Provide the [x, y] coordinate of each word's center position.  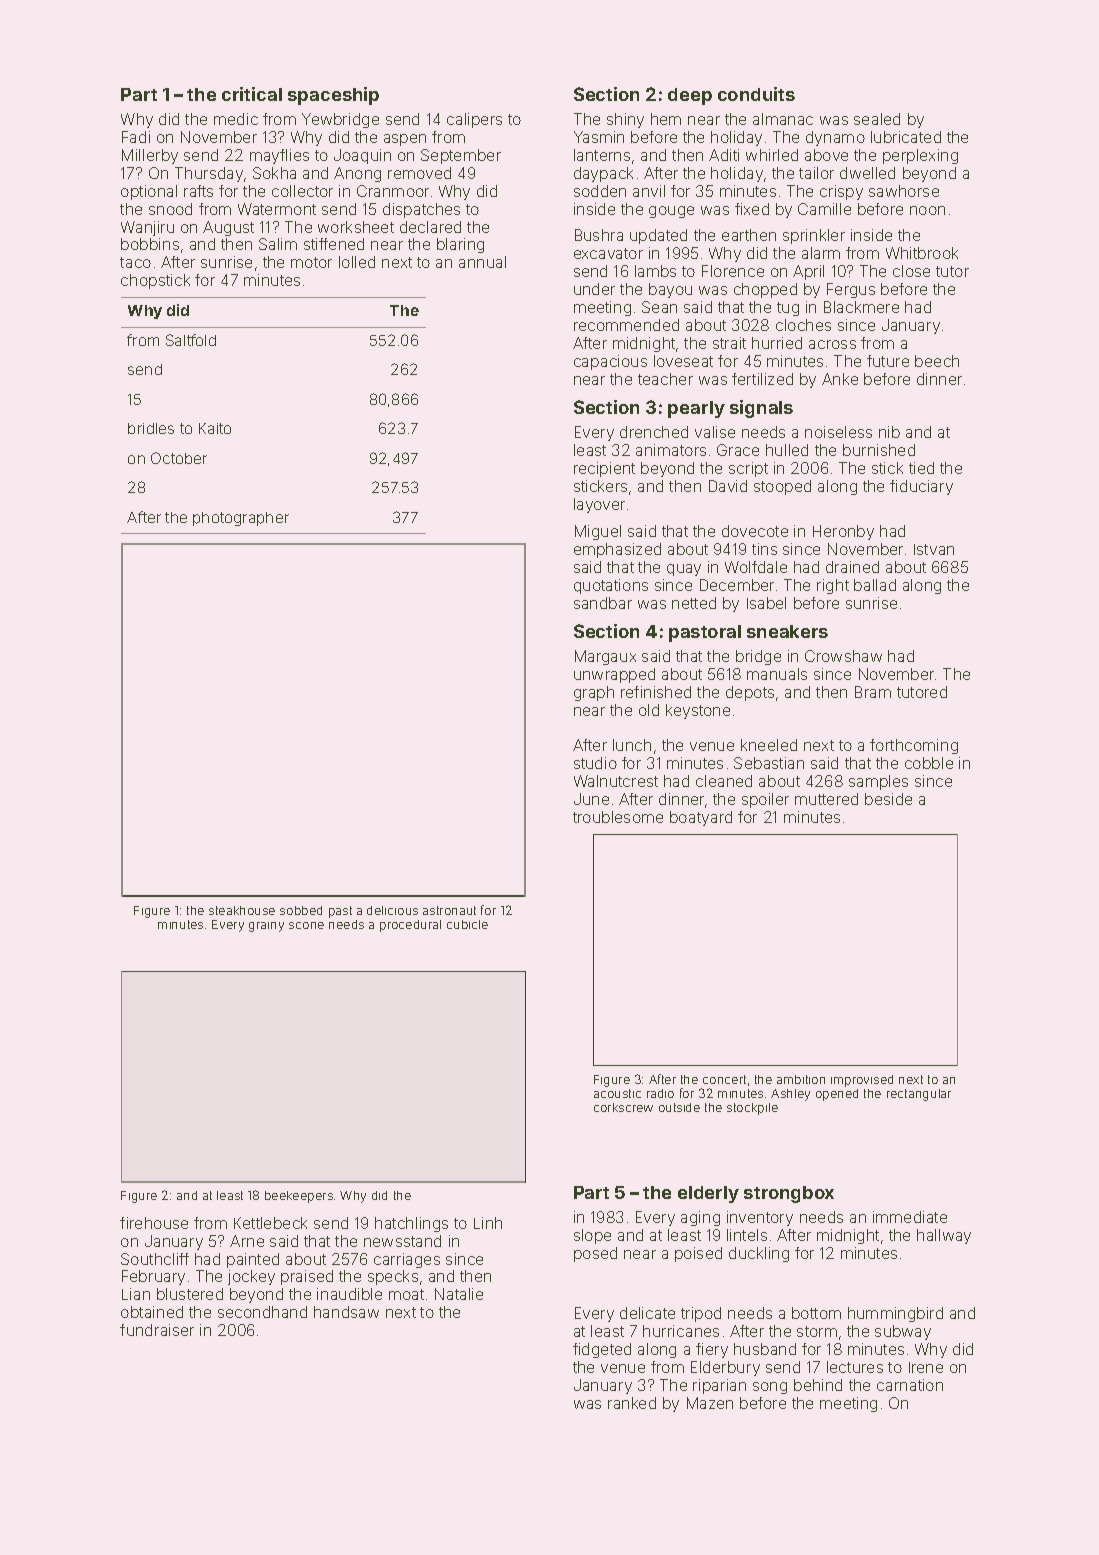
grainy [266, 927]
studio [595, 763]
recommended [626, 325]
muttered [826, 799]
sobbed [301, 910]
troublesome [618, 817]
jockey [251, 1277]
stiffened [334, 244]
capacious [610, 362]
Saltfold [191, 340]
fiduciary [921, 487]
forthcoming [914, 746]
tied [921, 468]
